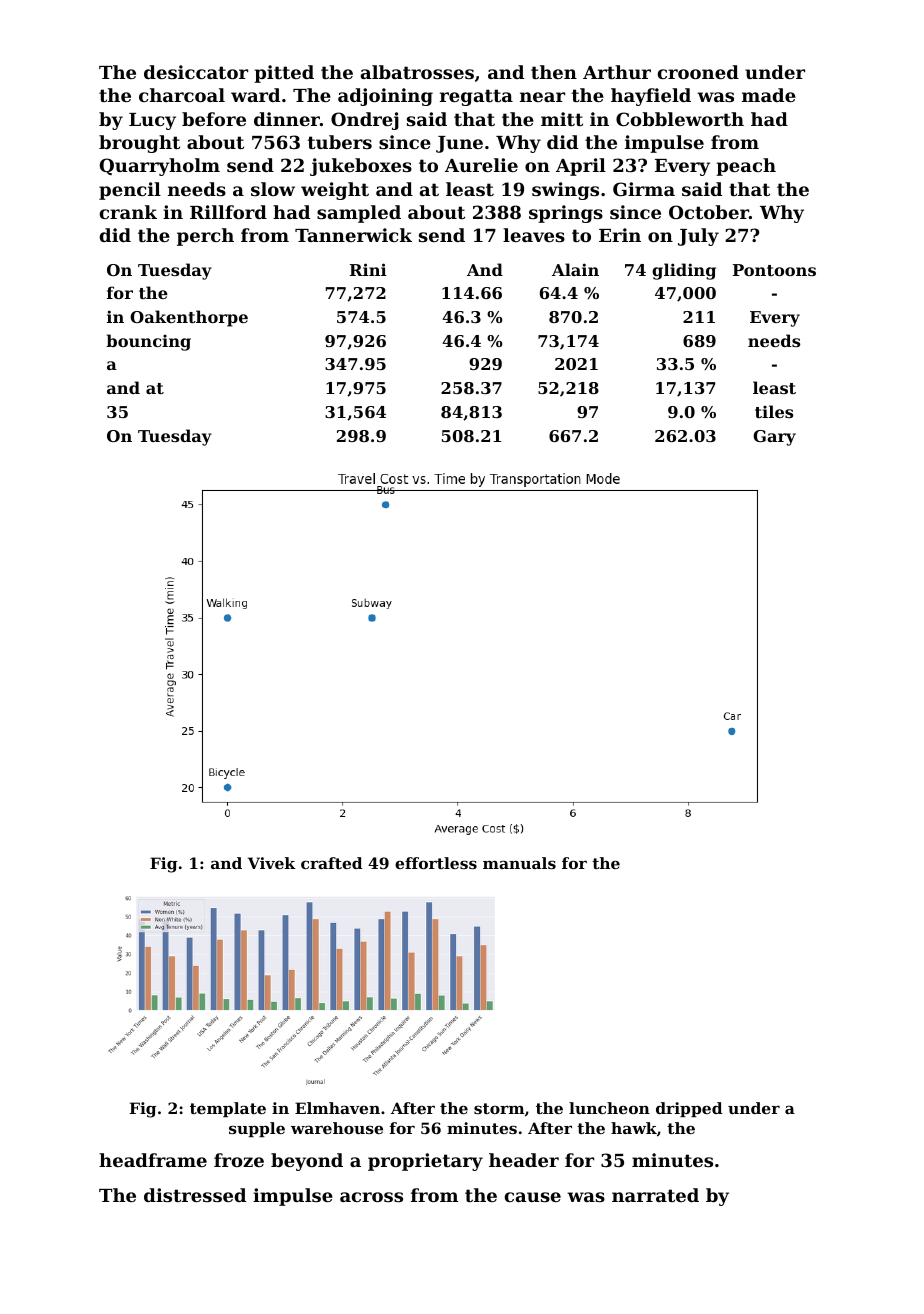 This screenshot has width=924, height=1314. I want to click on desiccator, so click(196, 72).
